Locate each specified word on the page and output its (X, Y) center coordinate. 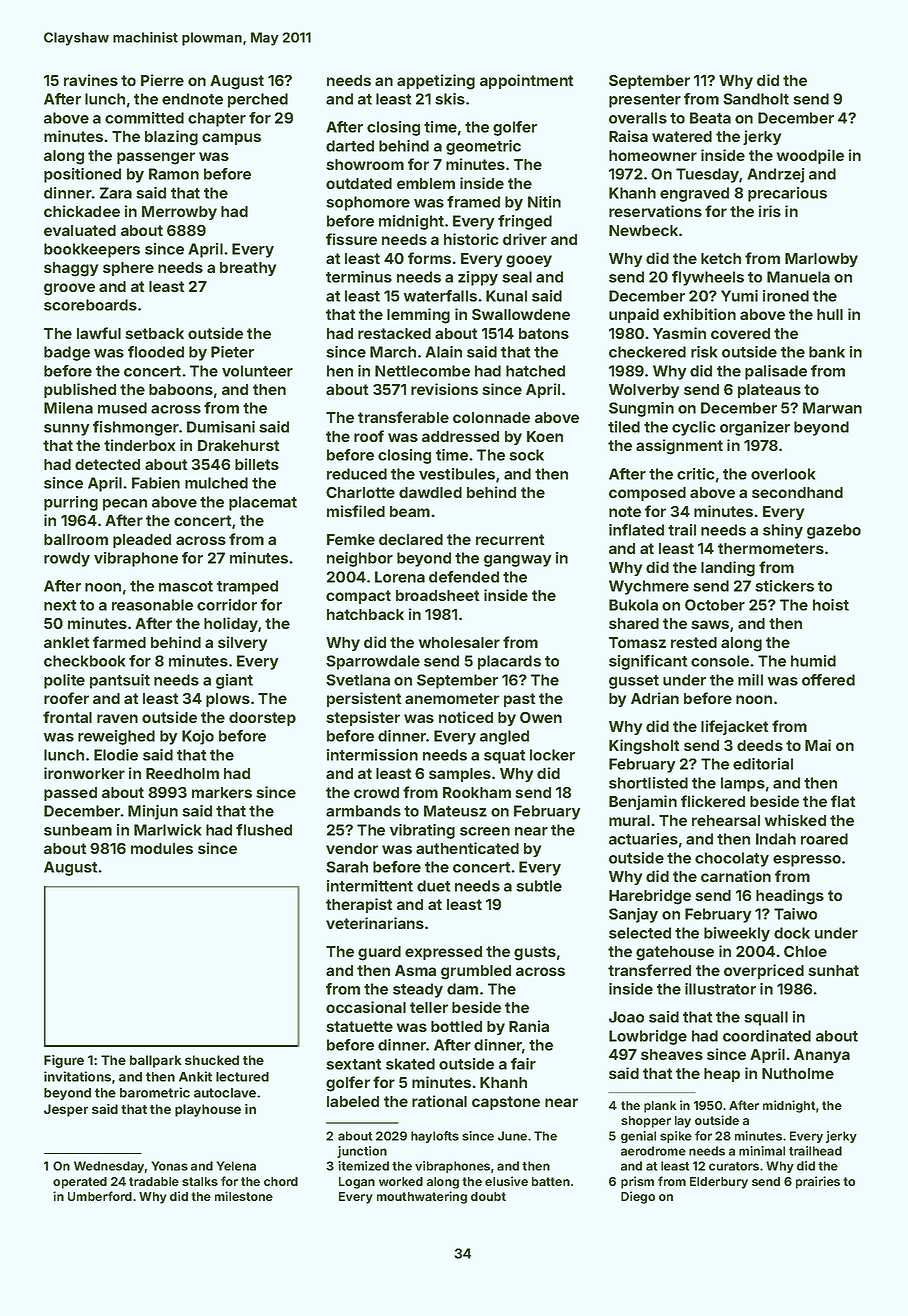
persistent (364, 699)
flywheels (708, 278)
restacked (394, 333)
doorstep (262, 719)
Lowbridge (648, 1037)
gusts (535, 953)
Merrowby (179, 213)
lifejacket (735, 727)
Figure (64, 1061)
